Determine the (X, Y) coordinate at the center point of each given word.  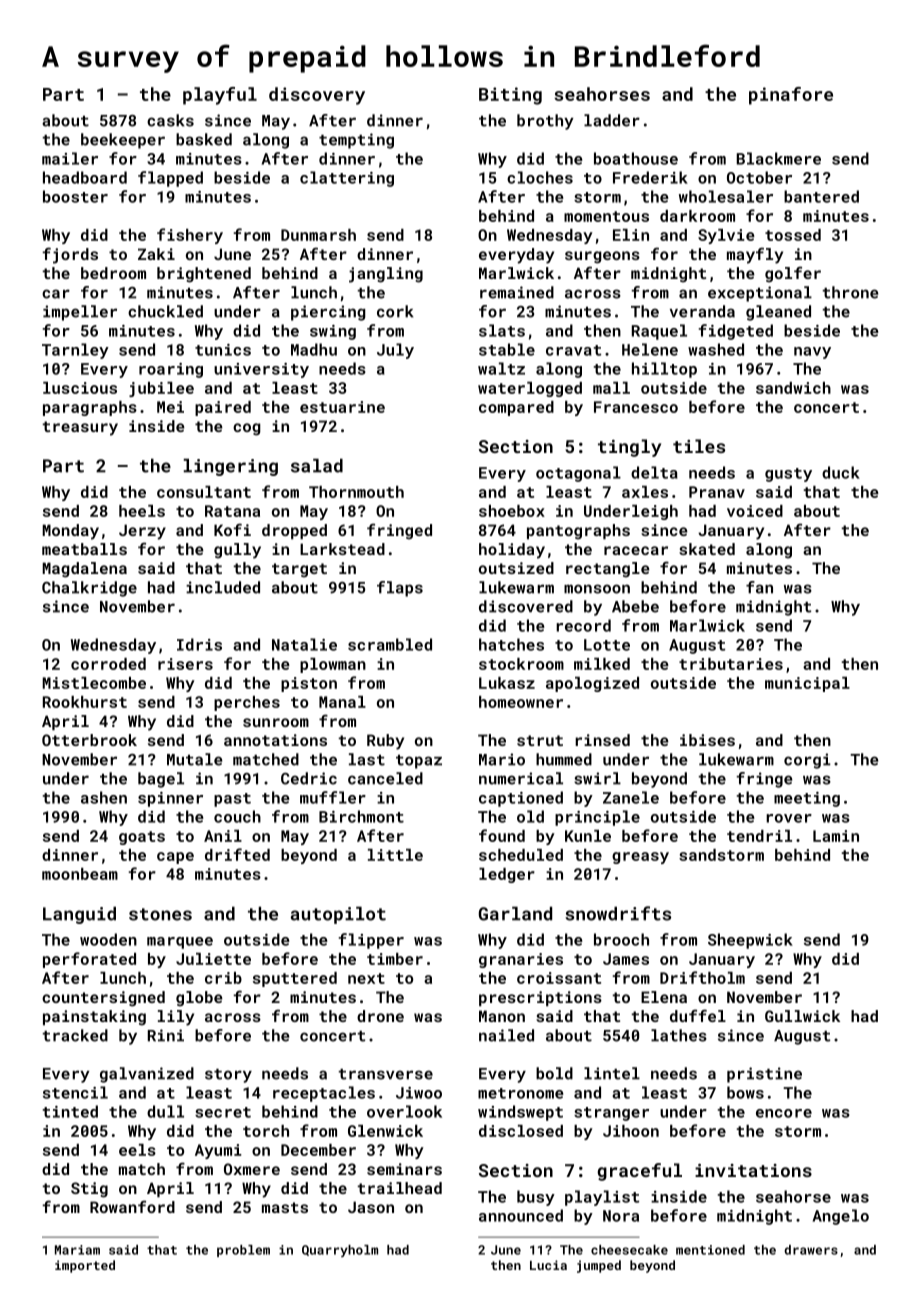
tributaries (731, 664)
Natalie (304, 644)
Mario (502, 759)
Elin (631, 235)
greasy (640, 858)
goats (142, 838)
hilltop (664, 370)
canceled (385, 778)
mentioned (710, 1250)
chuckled (165, 311)
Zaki (156, 254)
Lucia (548, 1265)
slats (502, 330)
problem (243, 1251)
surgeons (602, 257)
